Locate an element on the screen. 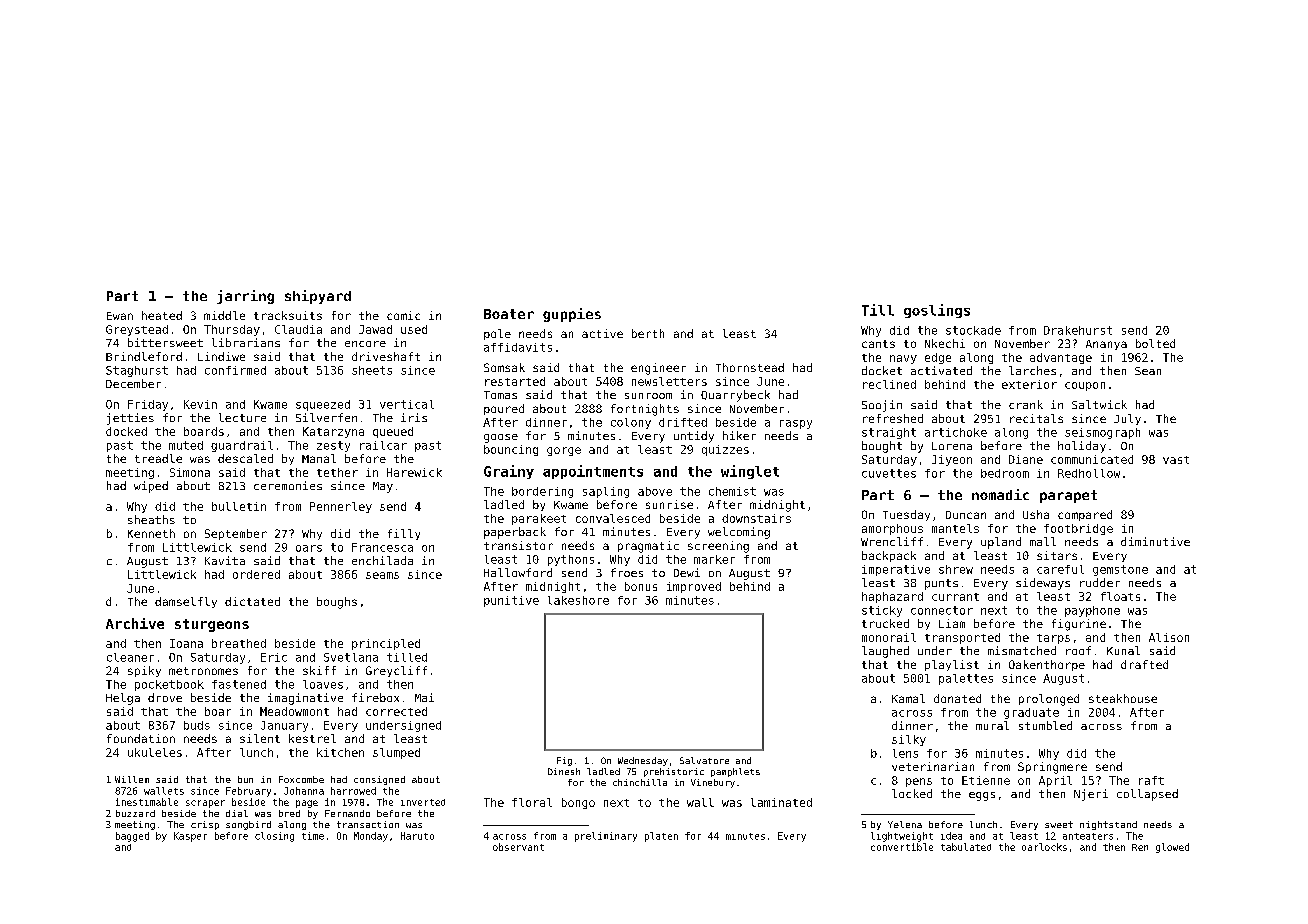 Image resolution: width=1308 pixels, height=924 pixels. laughed is located at coordinates (885, 652).
